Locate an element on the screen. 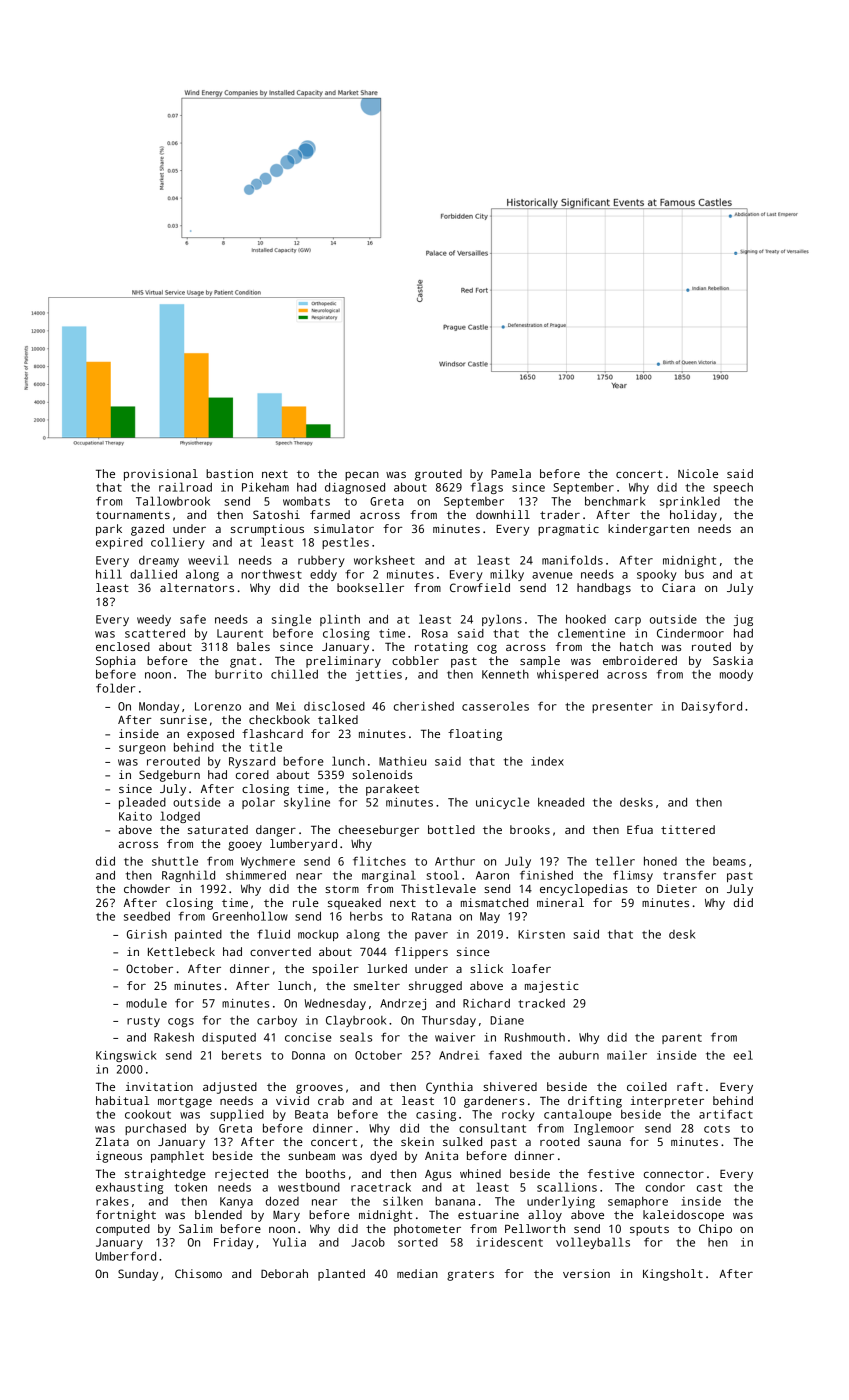 This screenshot has width=849, height=1400. seedbed is located at coordinates (147, 916).
